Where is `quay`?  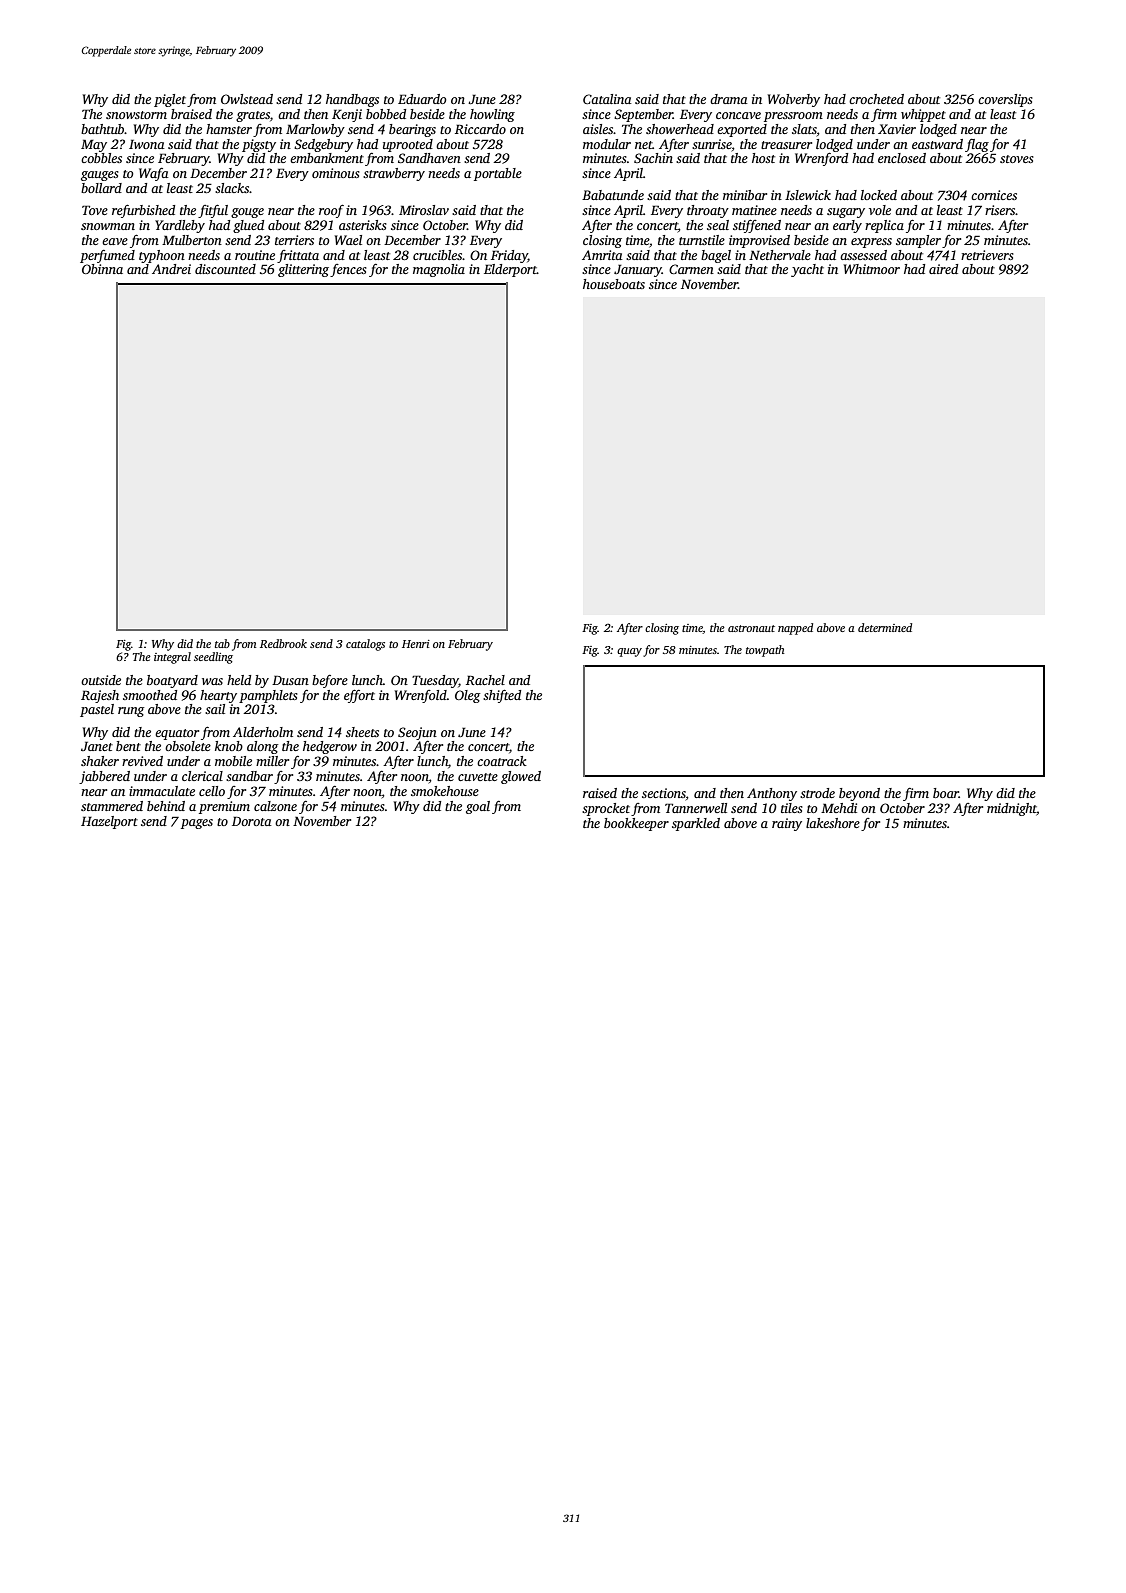
quay is located at coordinates (629, 652).
